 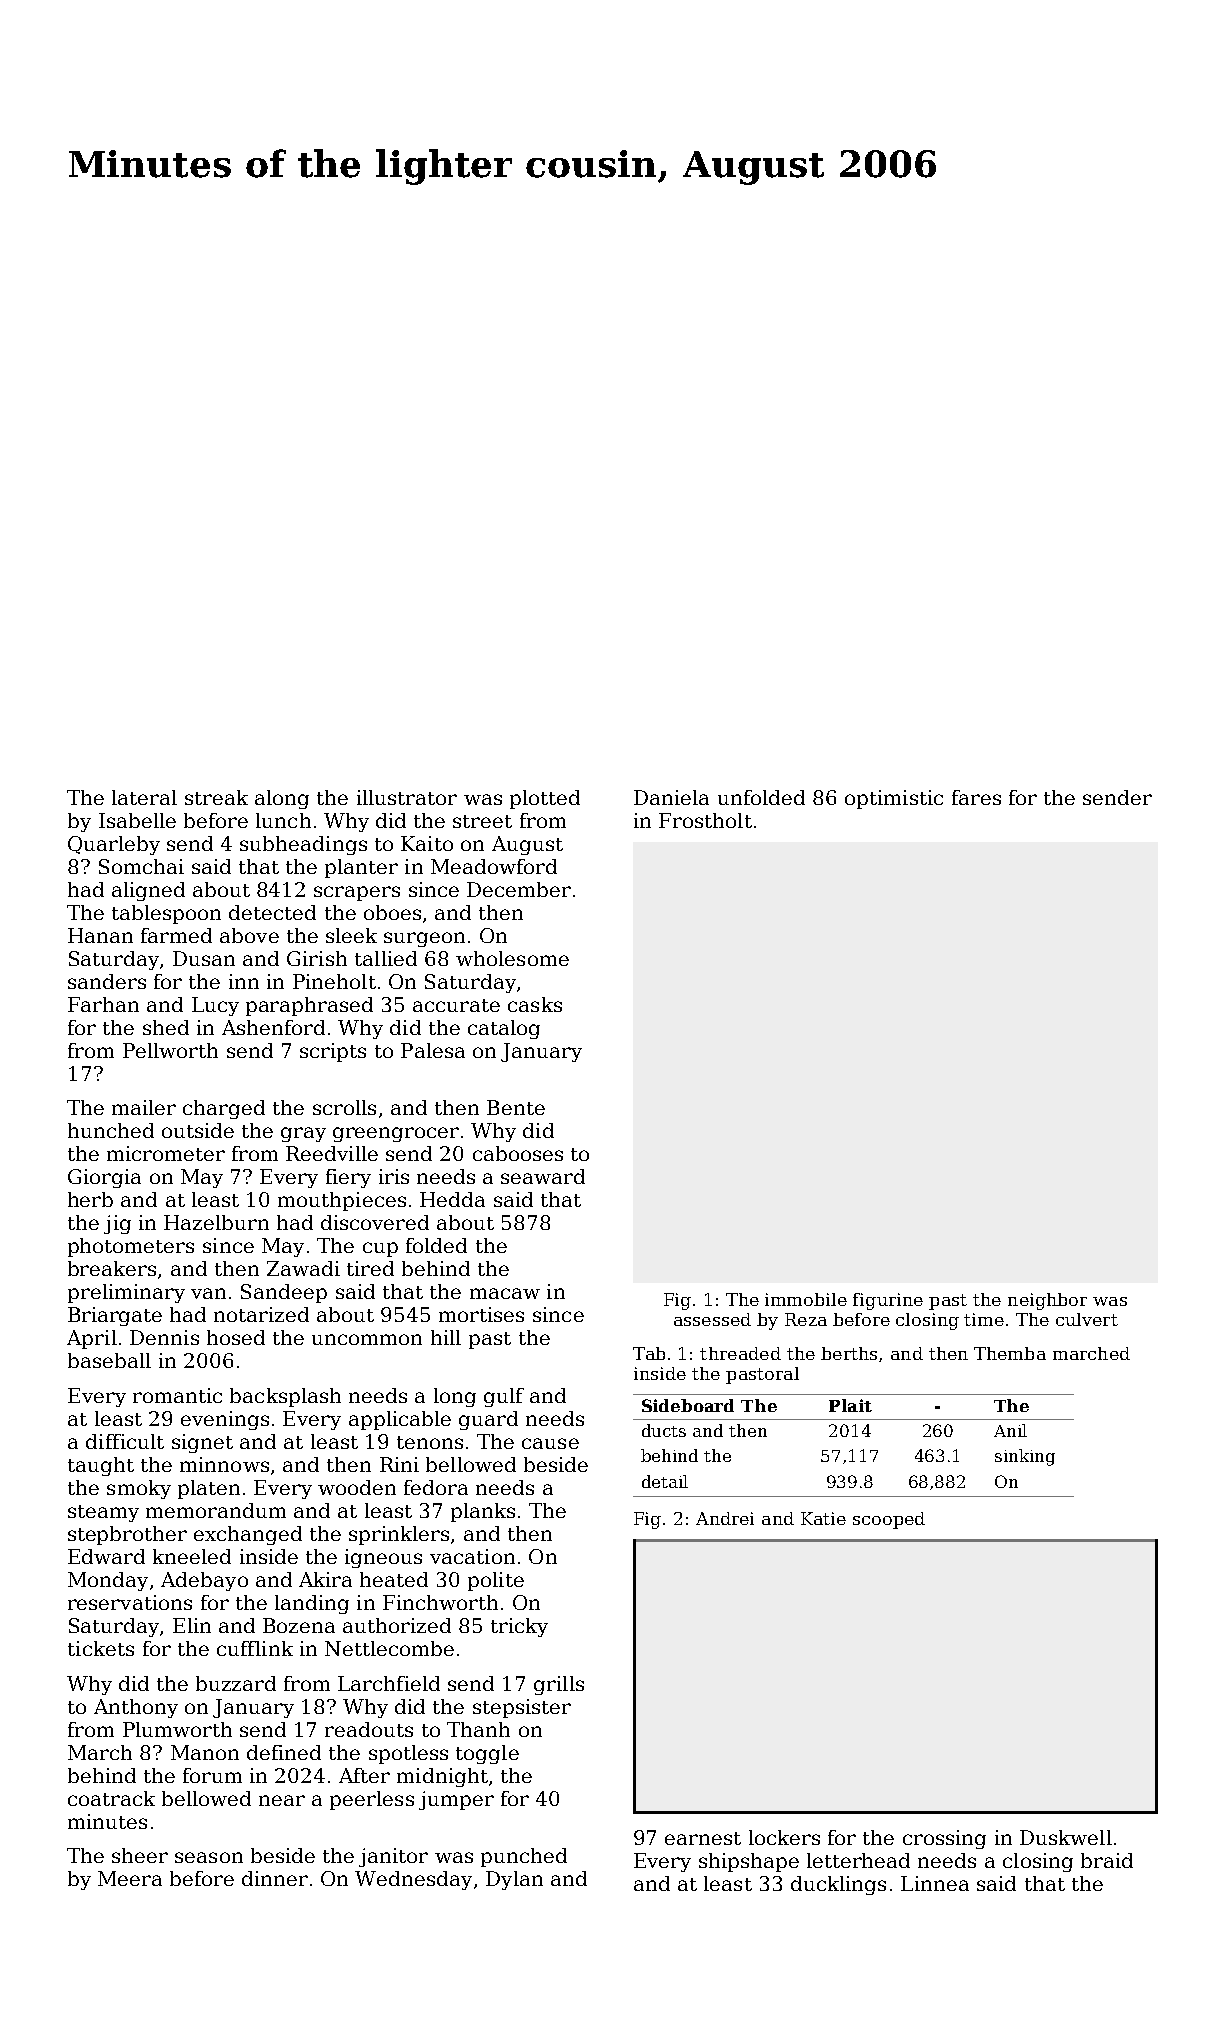 What do you see at coordinates (545, 799) in the screenshot?
I see `plotted` at bounding box center [545, 799].
